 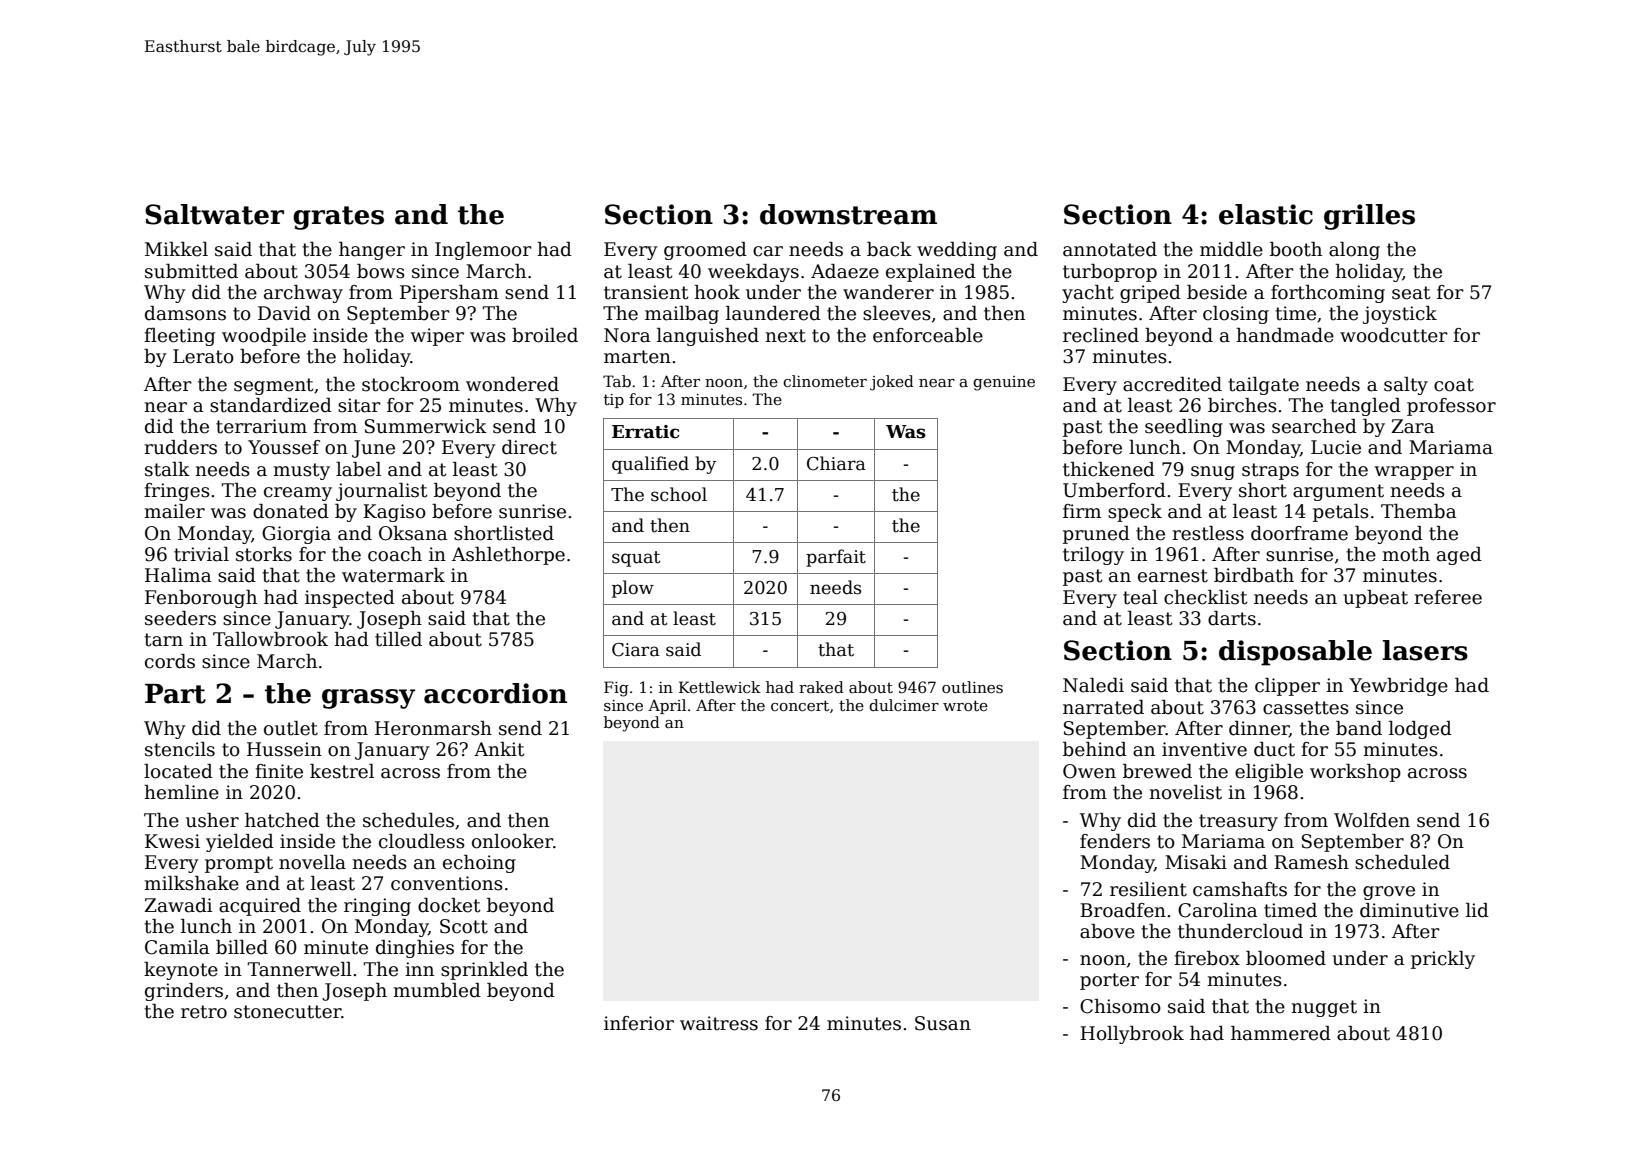 What do you see at coordinates (338, 218) in the screenshot?
I see `grates` at bounding box center [338, 218].
